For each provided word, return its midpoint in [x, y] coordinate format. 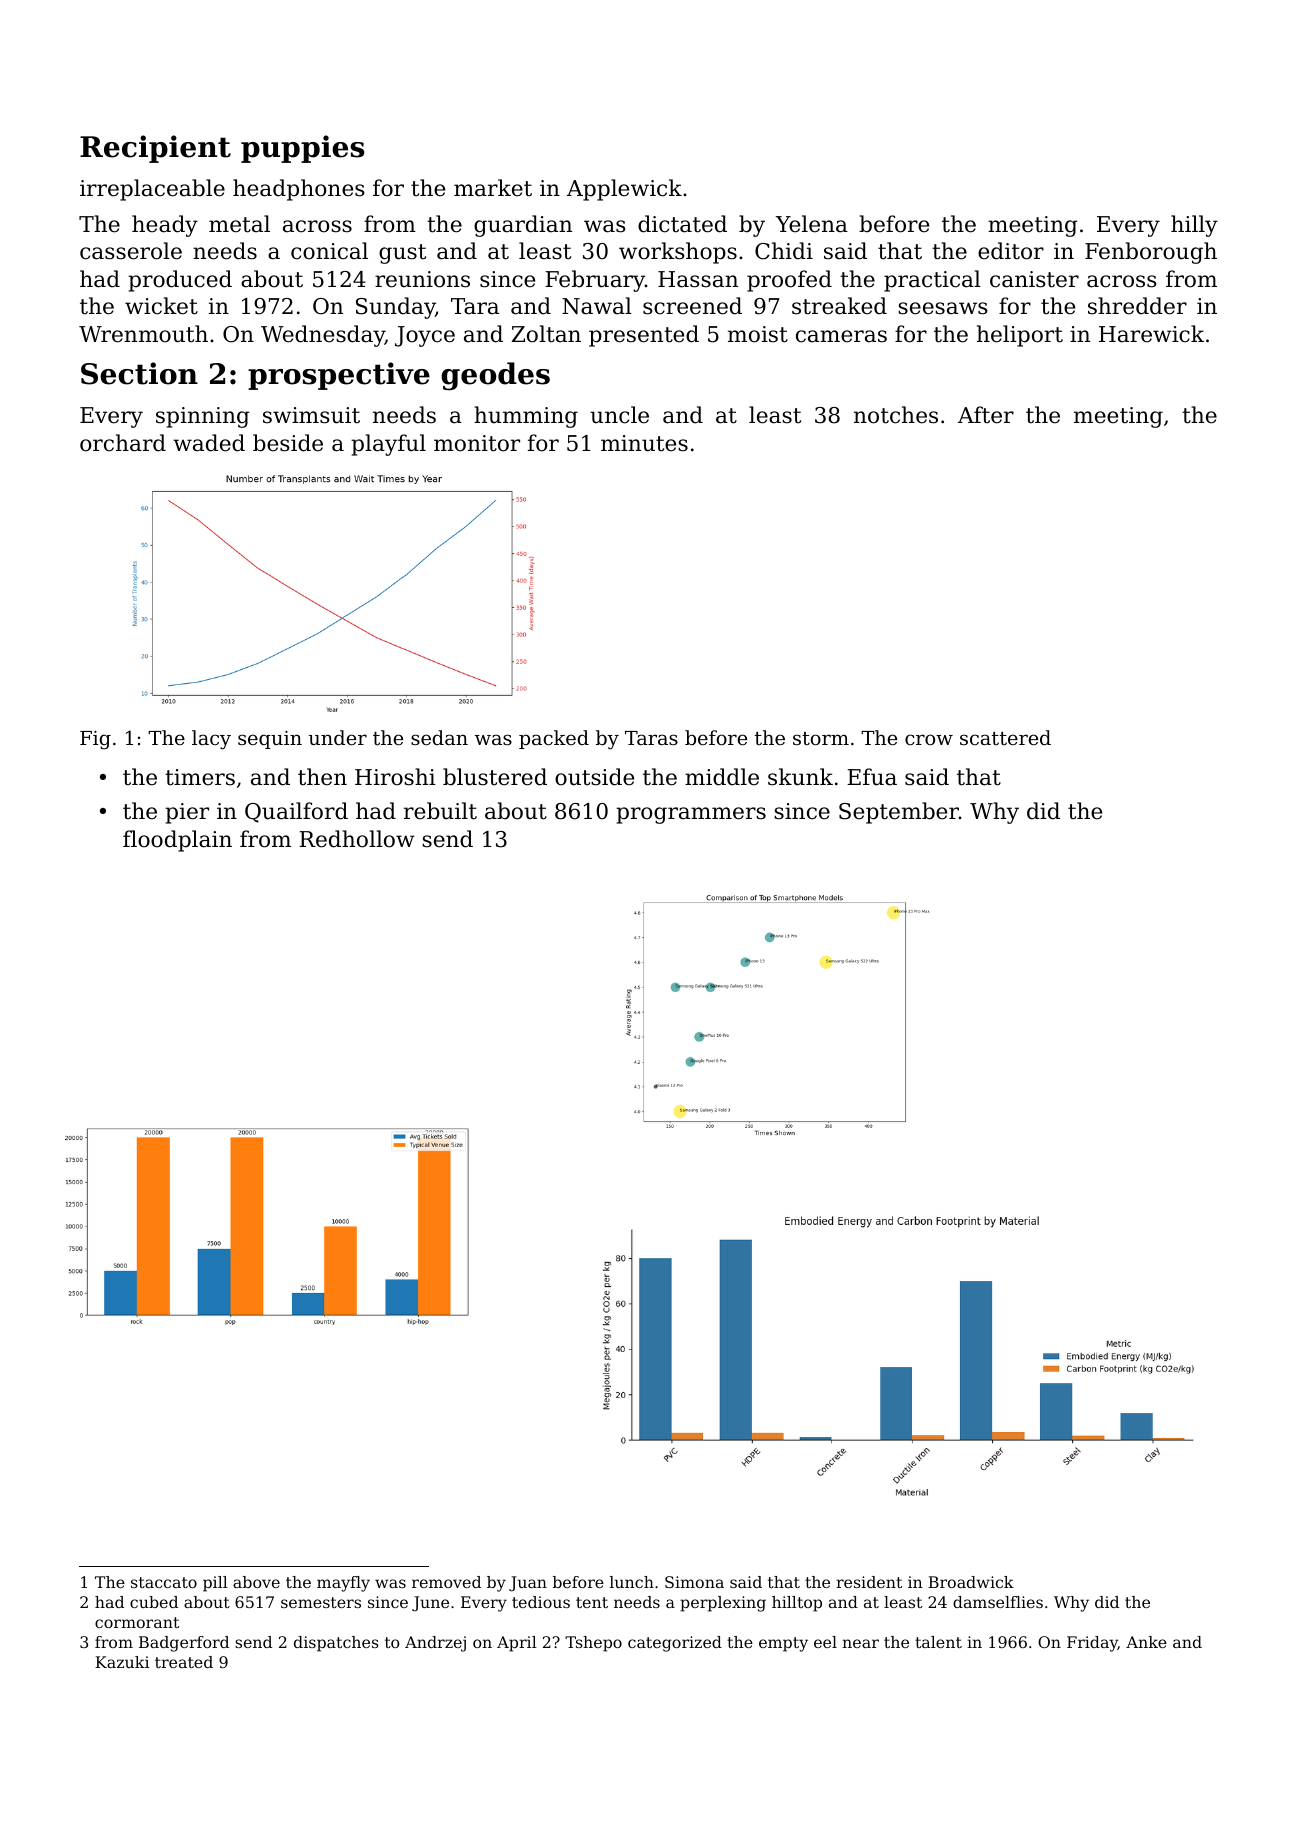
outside [594, 777]
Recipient [155, 149]
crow [929, 739]
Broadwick [971, 1582]
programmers [691, 815]
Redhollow [357, 839]
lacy [211, 740]
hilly [1194, 226]
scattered [1005, 737]
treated [184, 1662]
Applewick [624, 190]
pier [187, 813]
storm [821, 738]
